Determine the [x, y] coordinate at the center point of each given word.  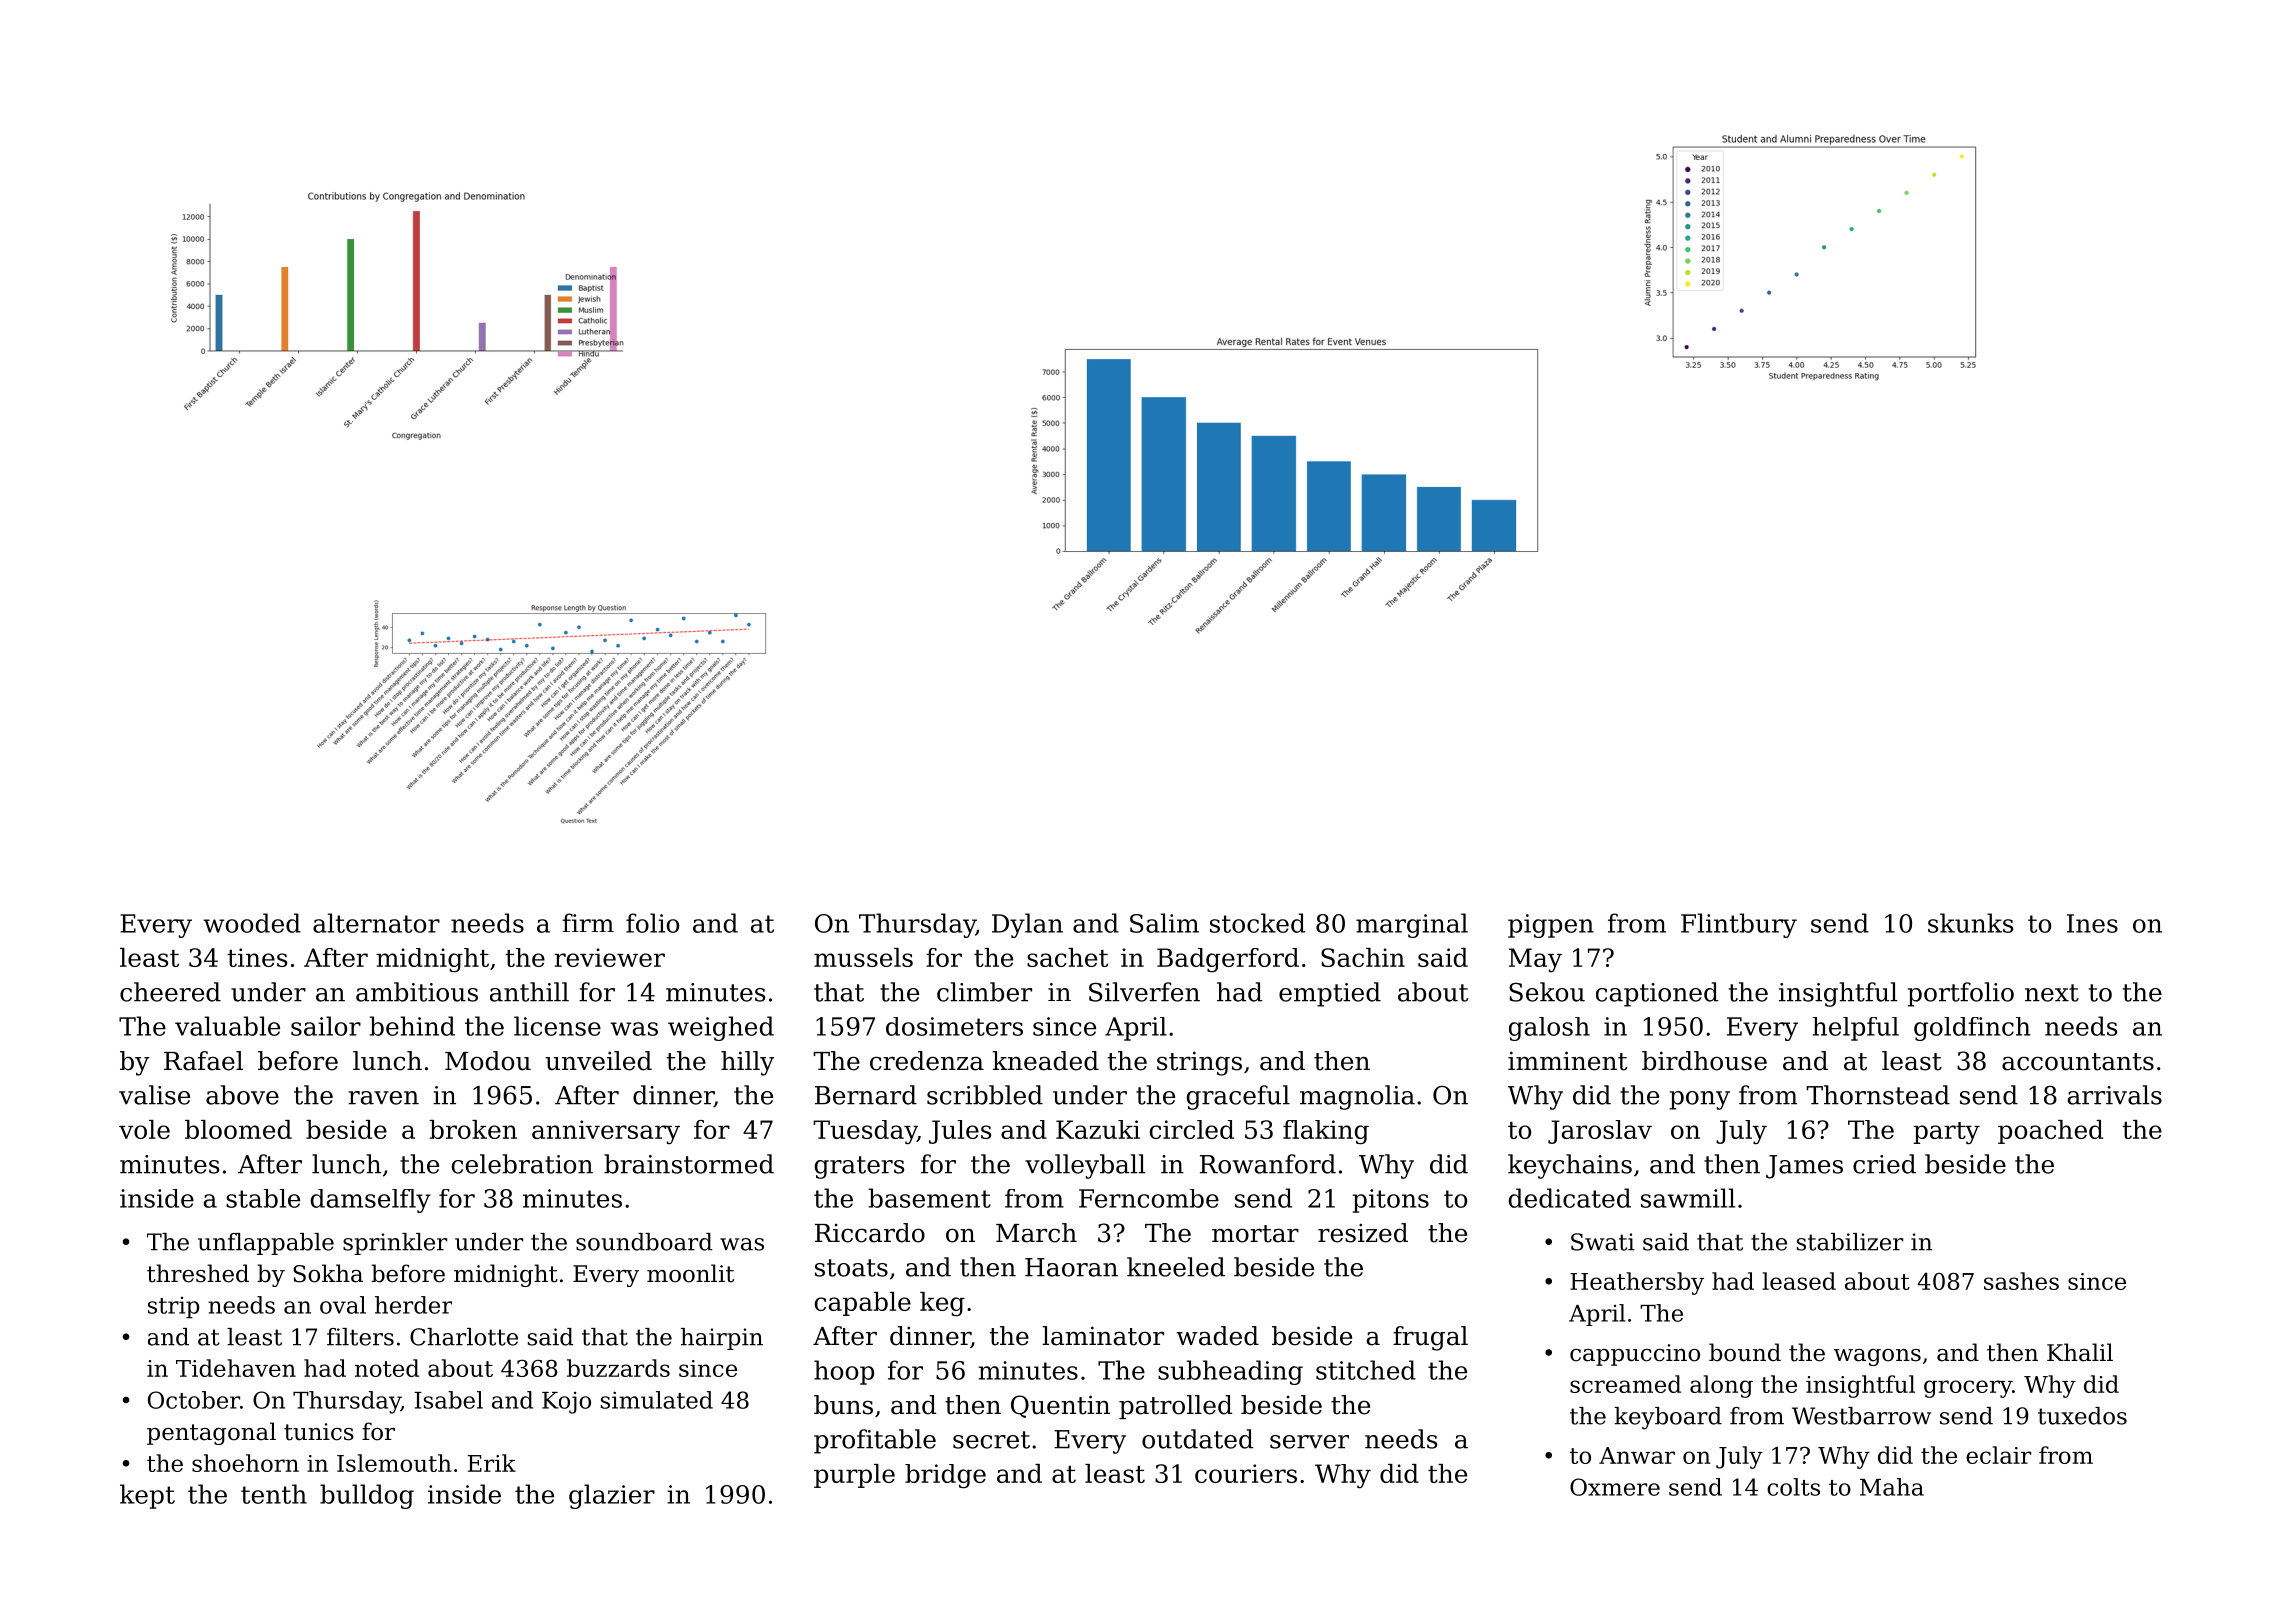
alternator [376, 923]
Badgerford [1228, 960]
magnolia [1357, 1097]
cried [1884, 1164]
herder [413, 1305]
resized [1363, 1233]
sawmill [1688, 1198]
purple [854, 1476]
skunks [1970, 923]
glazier [612, 1496]
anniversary [606, 1132]
